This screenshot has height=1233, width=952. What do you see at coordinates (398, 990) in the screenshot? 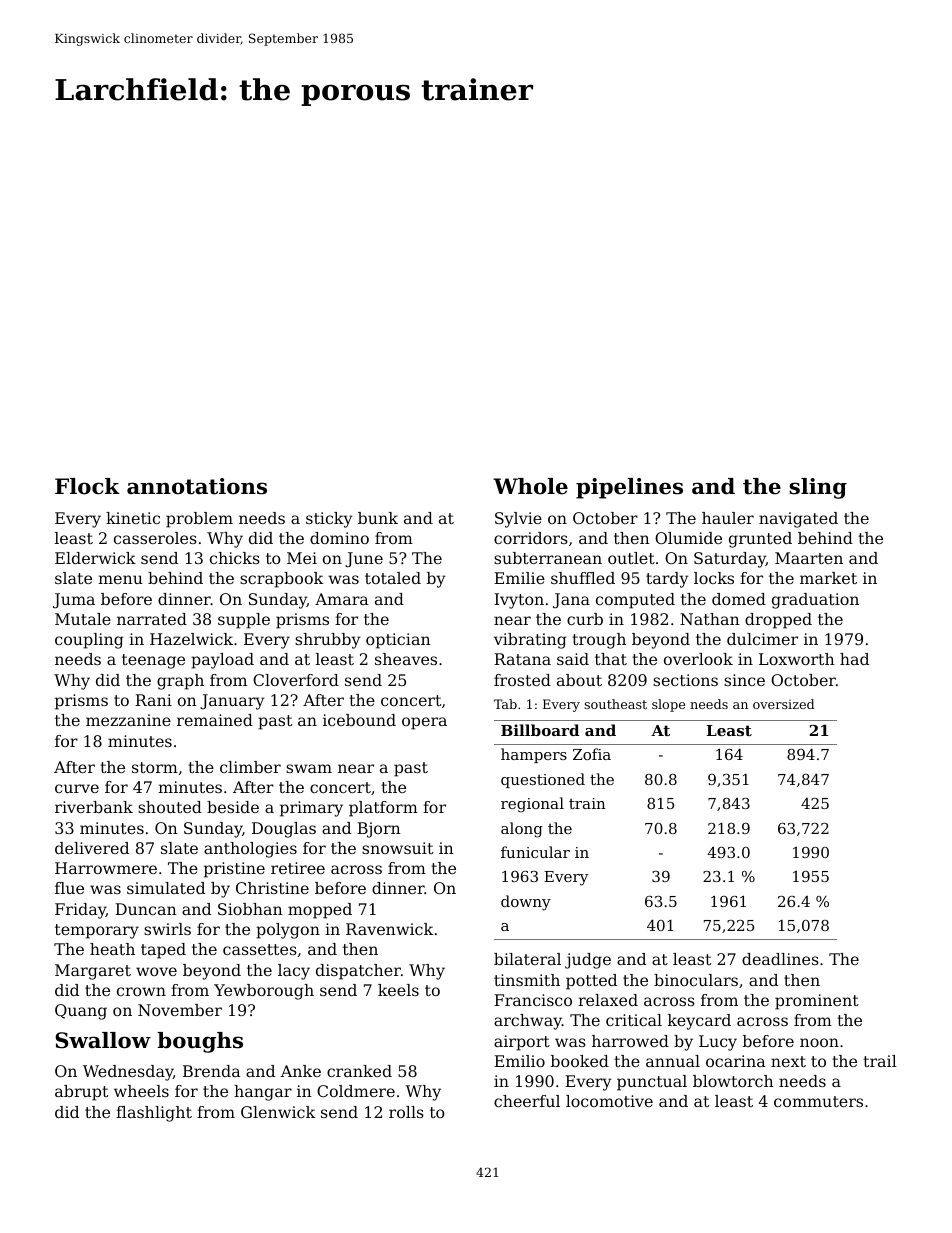
I see `keels` at bounding box center [398, 990].
